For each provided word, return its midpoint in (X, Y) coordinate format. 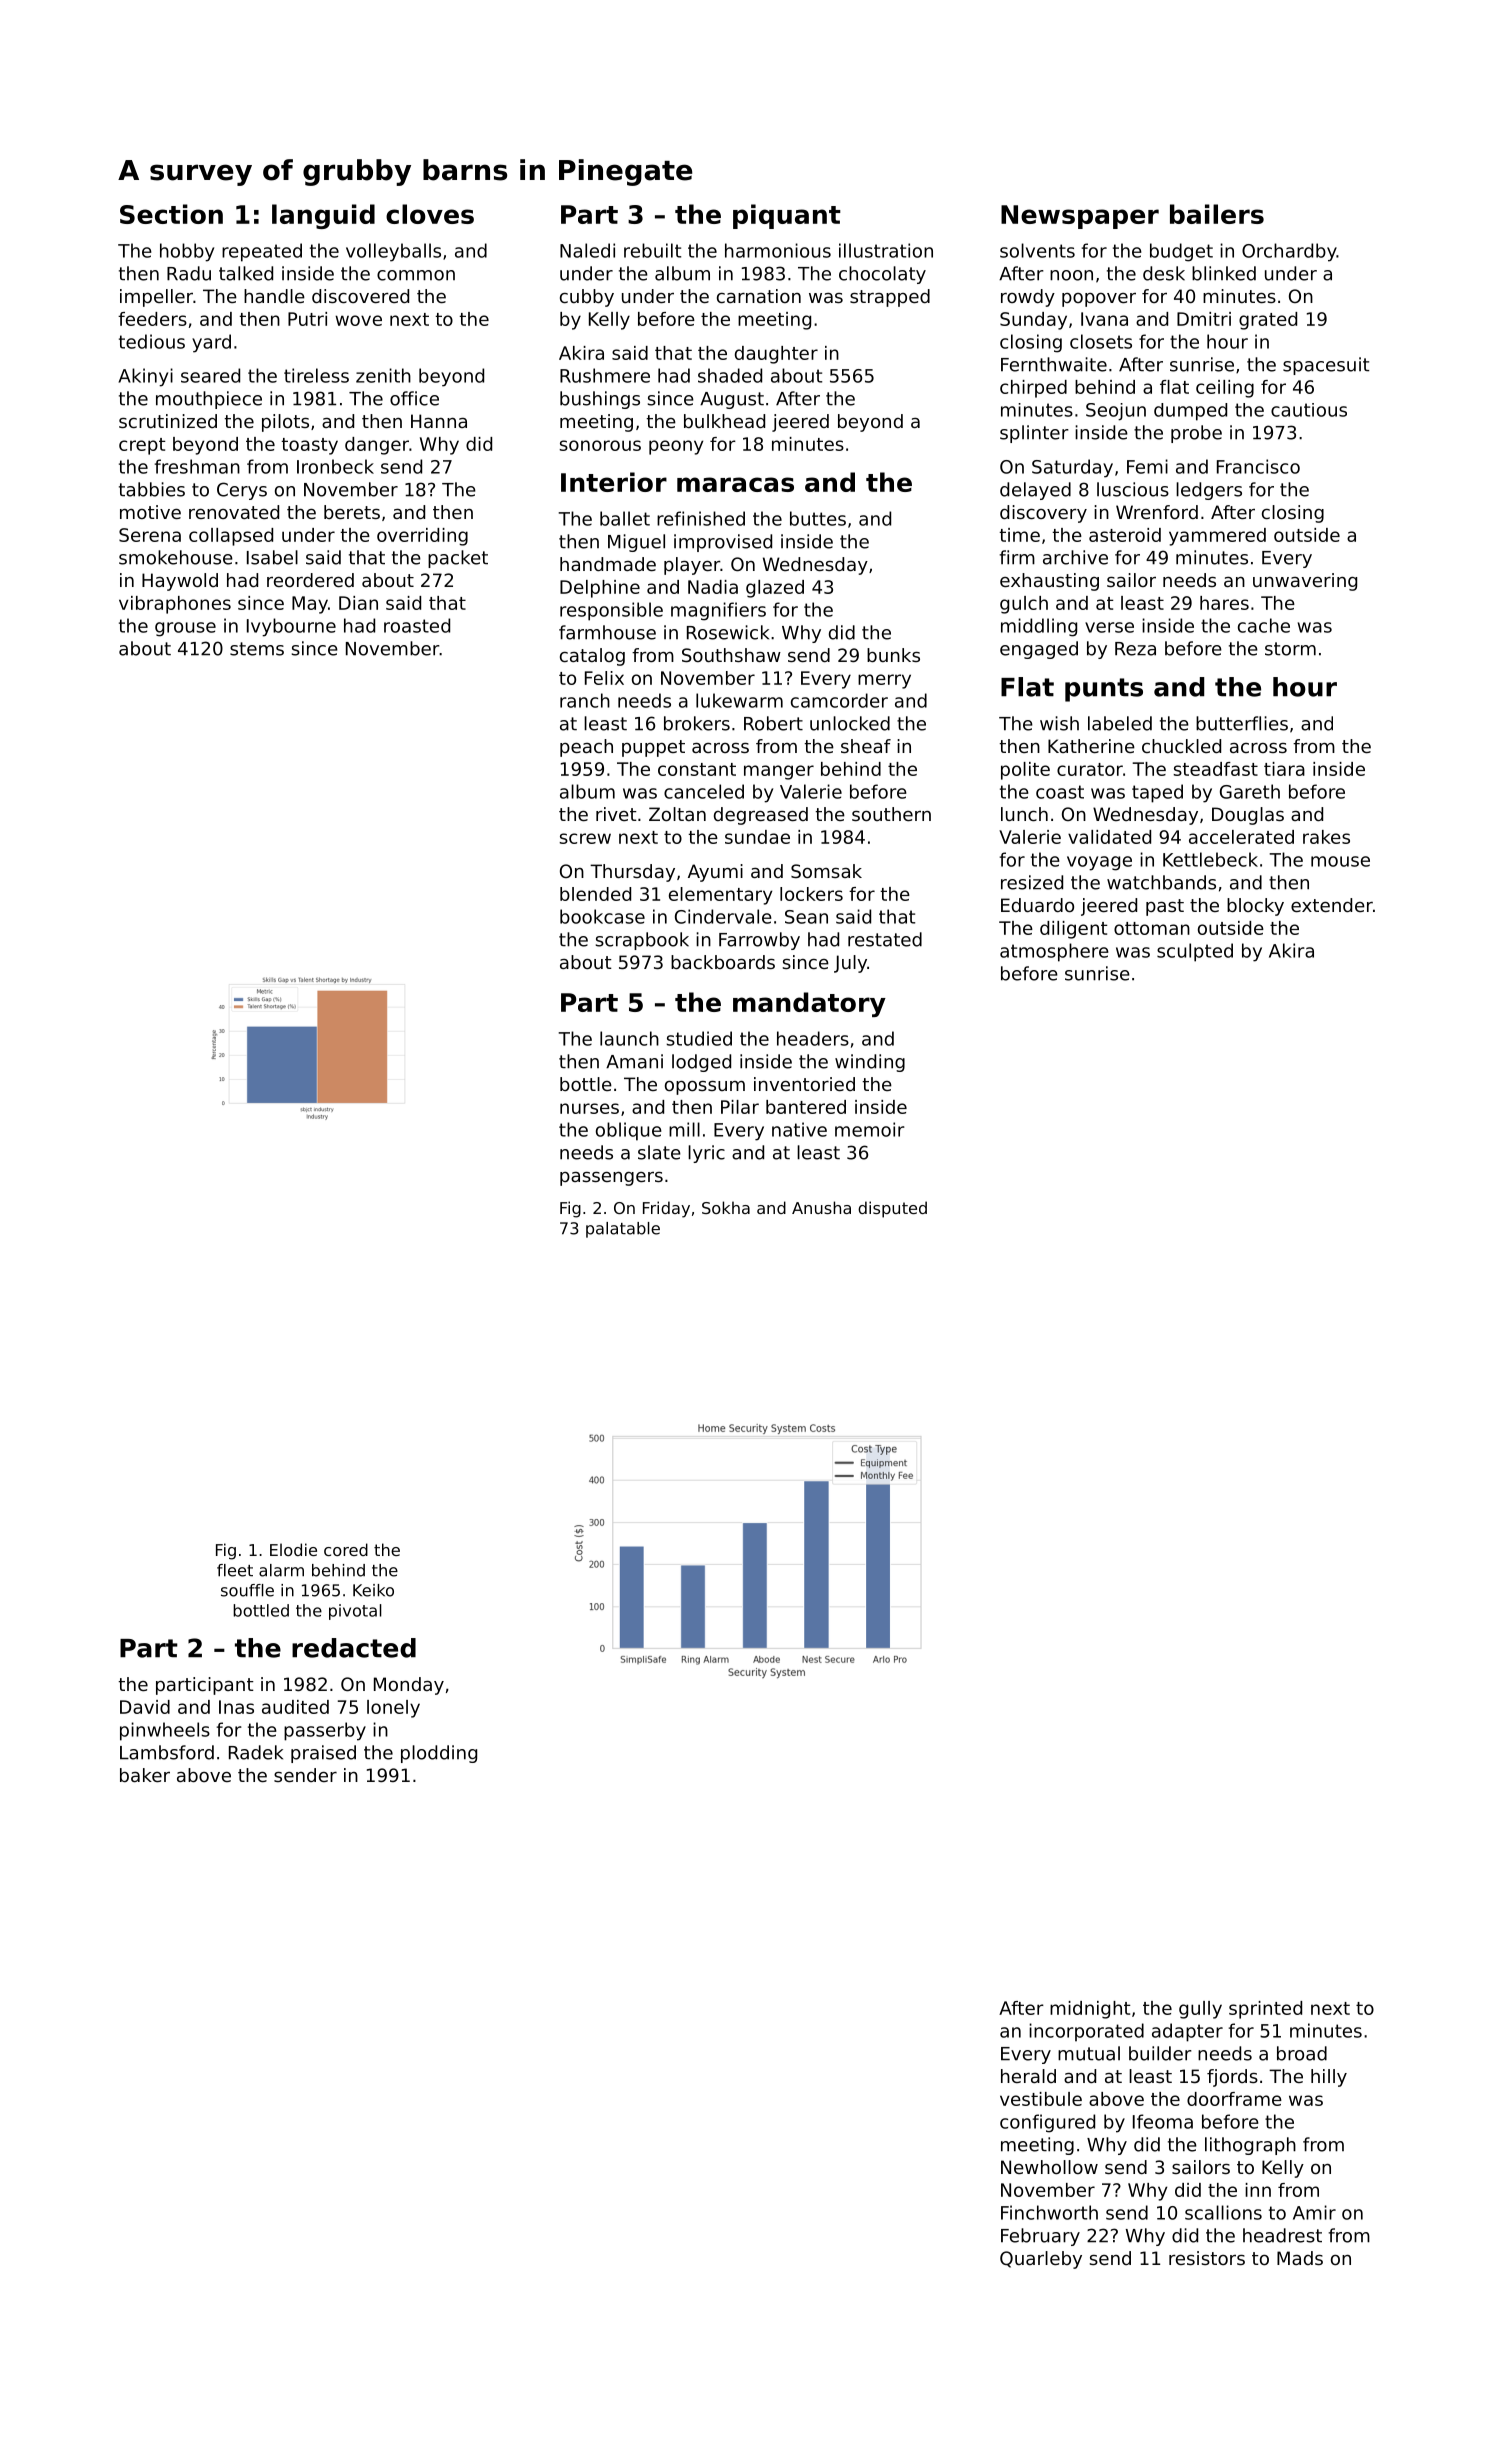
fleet (235, 1570)
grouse (185, 629)
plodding (439, 1754)
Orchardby (1289, 252)
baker (145, 1775)
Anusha (821, 1207)
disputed (892, 1209)
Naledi (587, 250)
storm (1290, 649)
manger (779, 772)
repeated (262, 252)
